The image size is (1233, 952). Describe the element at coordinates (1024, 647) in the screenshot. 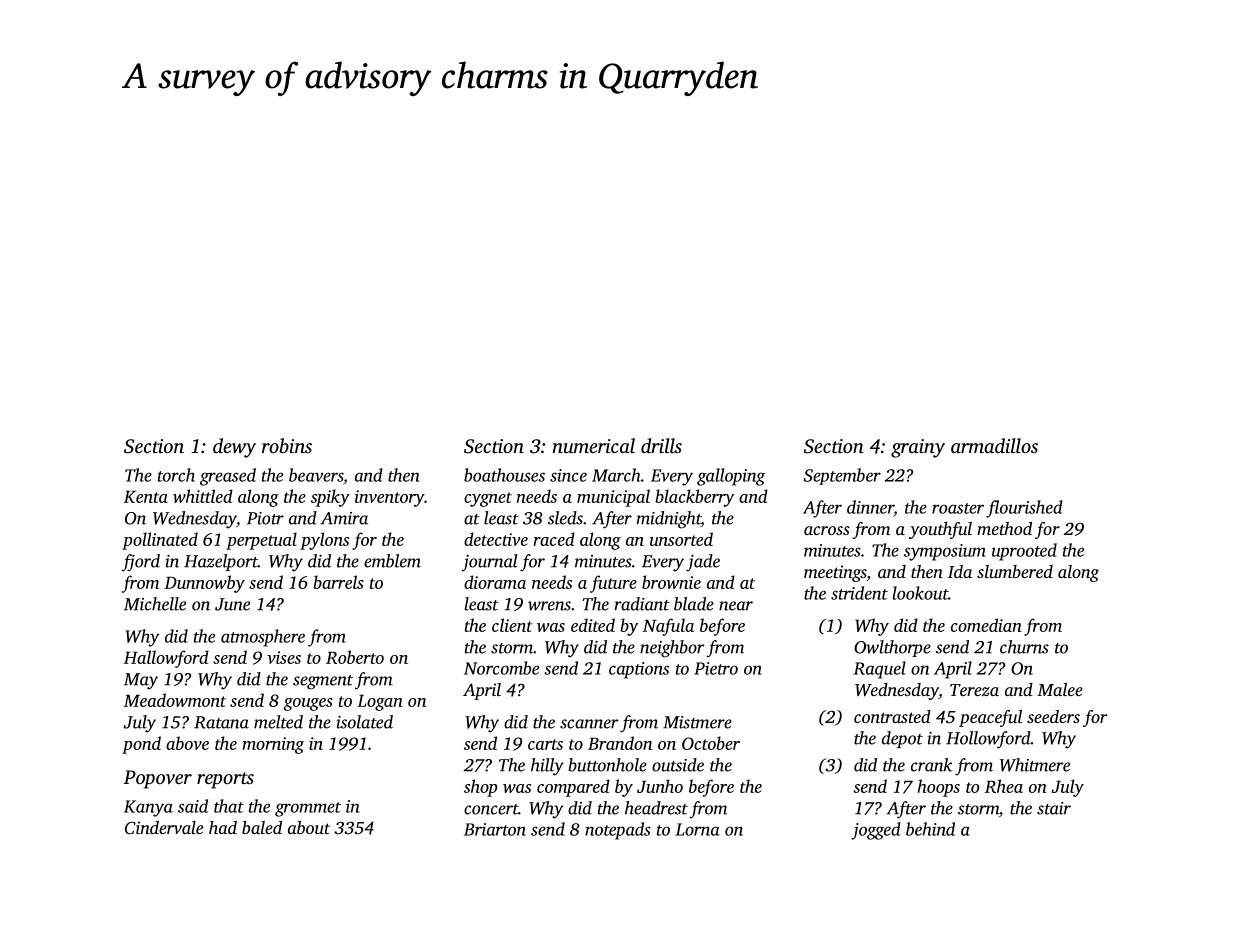

I see `churns` at that location.
